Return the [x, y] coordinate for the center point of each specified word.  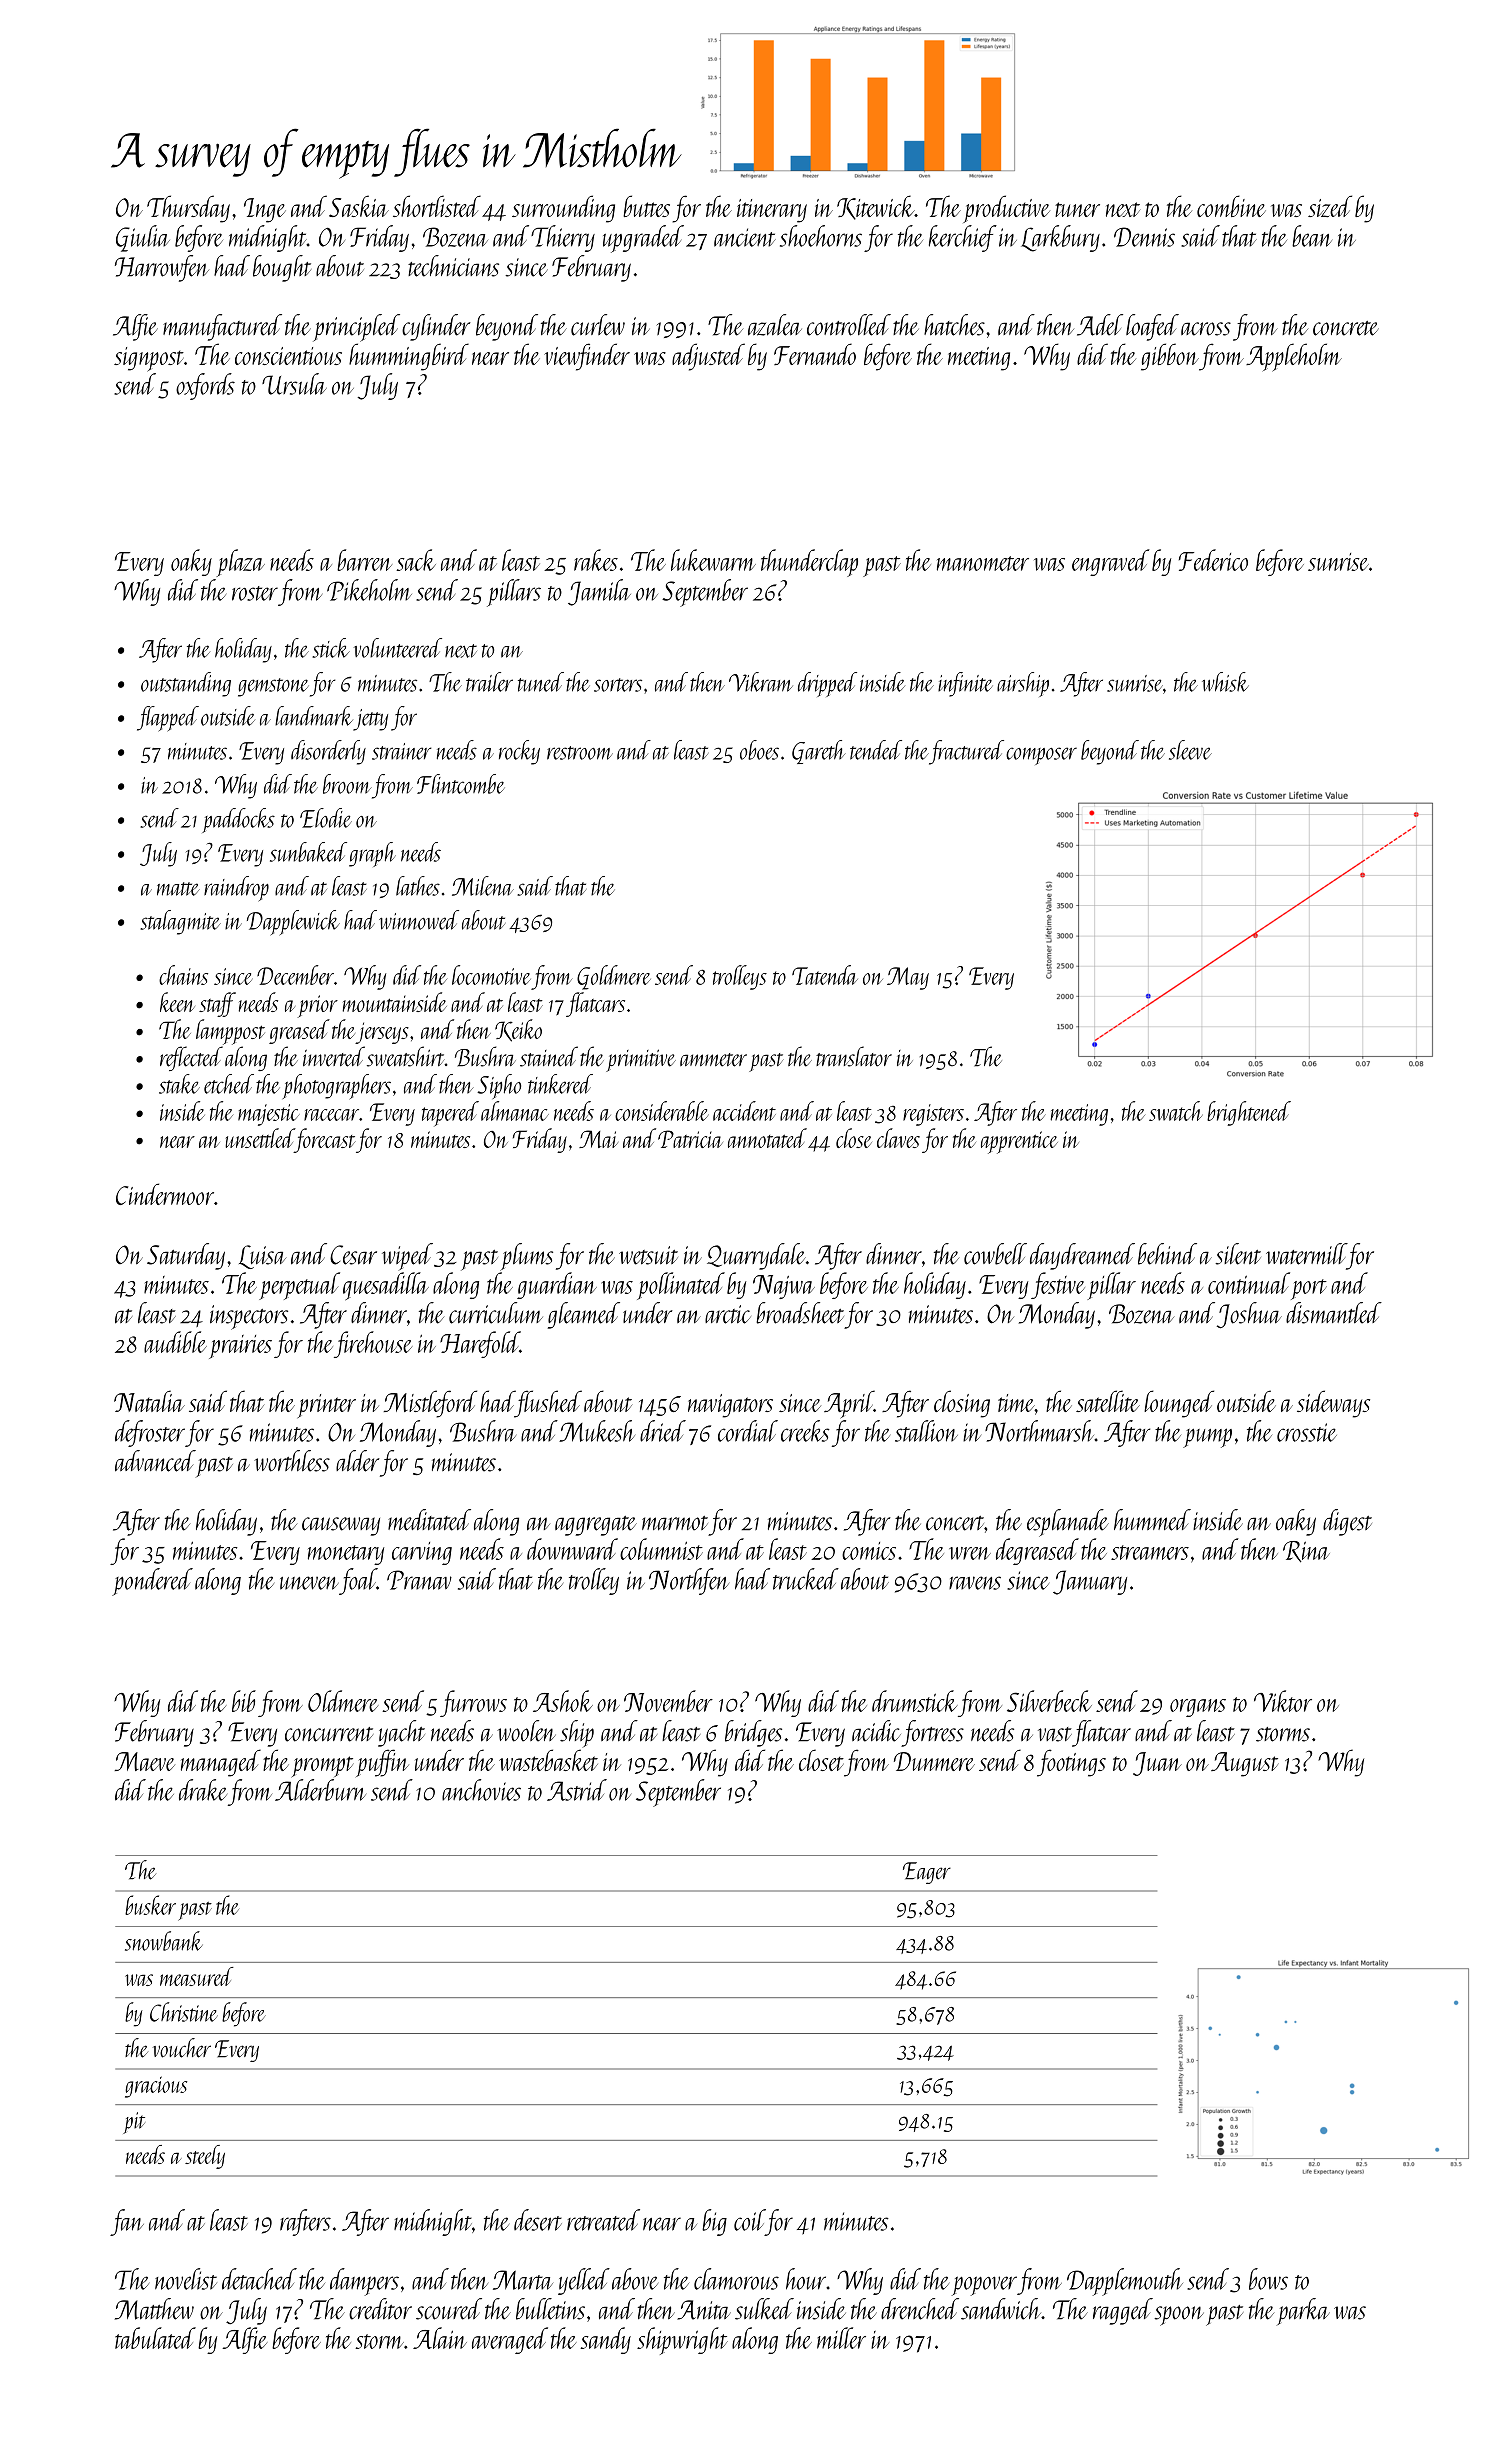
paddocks [238, 820]
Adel [1100, 325]
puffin [382, 1763]
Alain [440, 2338]
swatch [1176, 1111]
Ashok [563, 1701]
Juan [1157, 1764]
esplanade [1068, 1523]
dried [663, 1431]
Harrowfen [162, 268]
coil [749, 2220]
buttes [646, 206]
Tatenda [825, 975]
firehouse [373, 1344]
